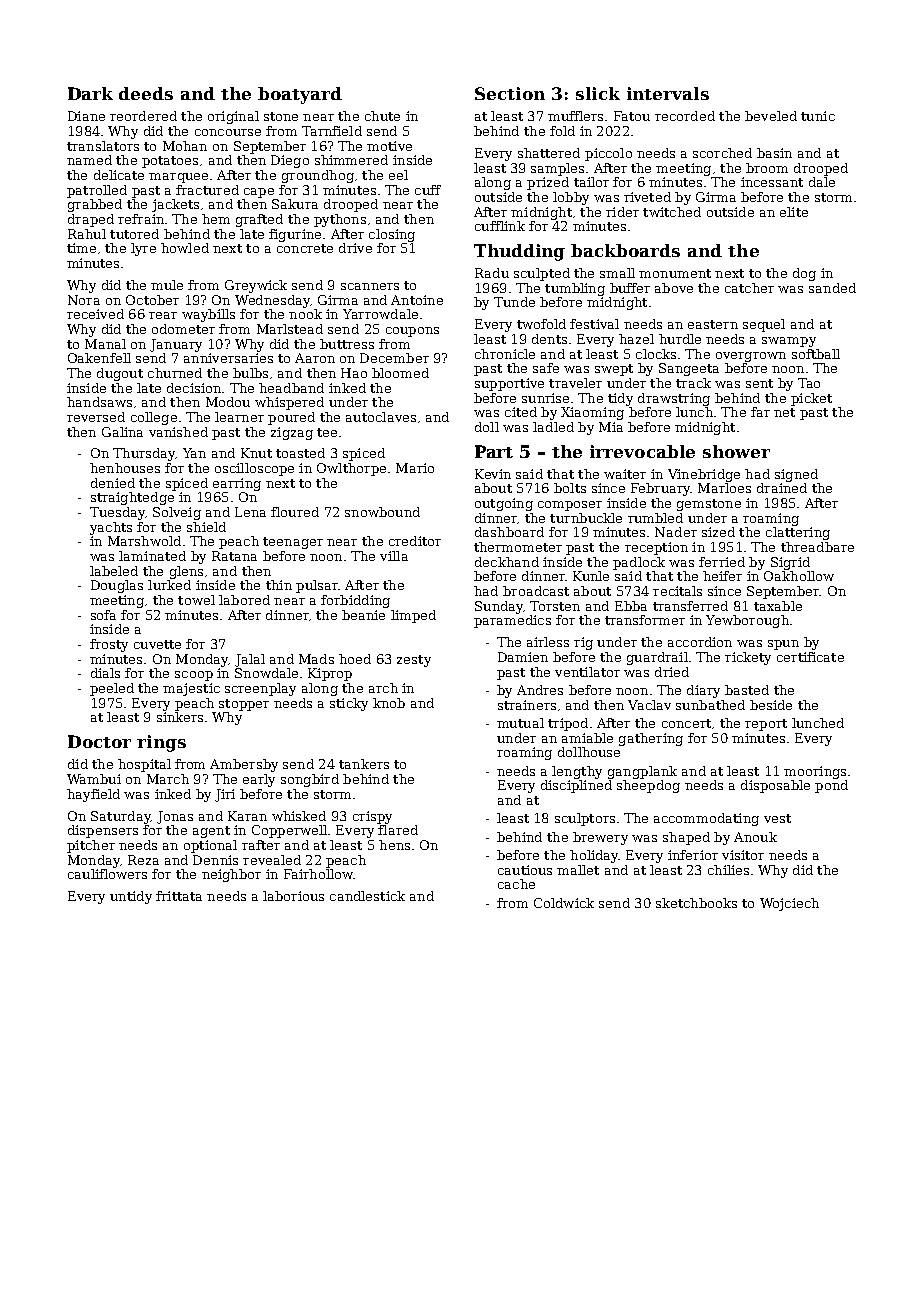 The width and height of the page is (924, 1308). Describe the element at coordinates (816, 354) in the page. I see `softball` at that location.
